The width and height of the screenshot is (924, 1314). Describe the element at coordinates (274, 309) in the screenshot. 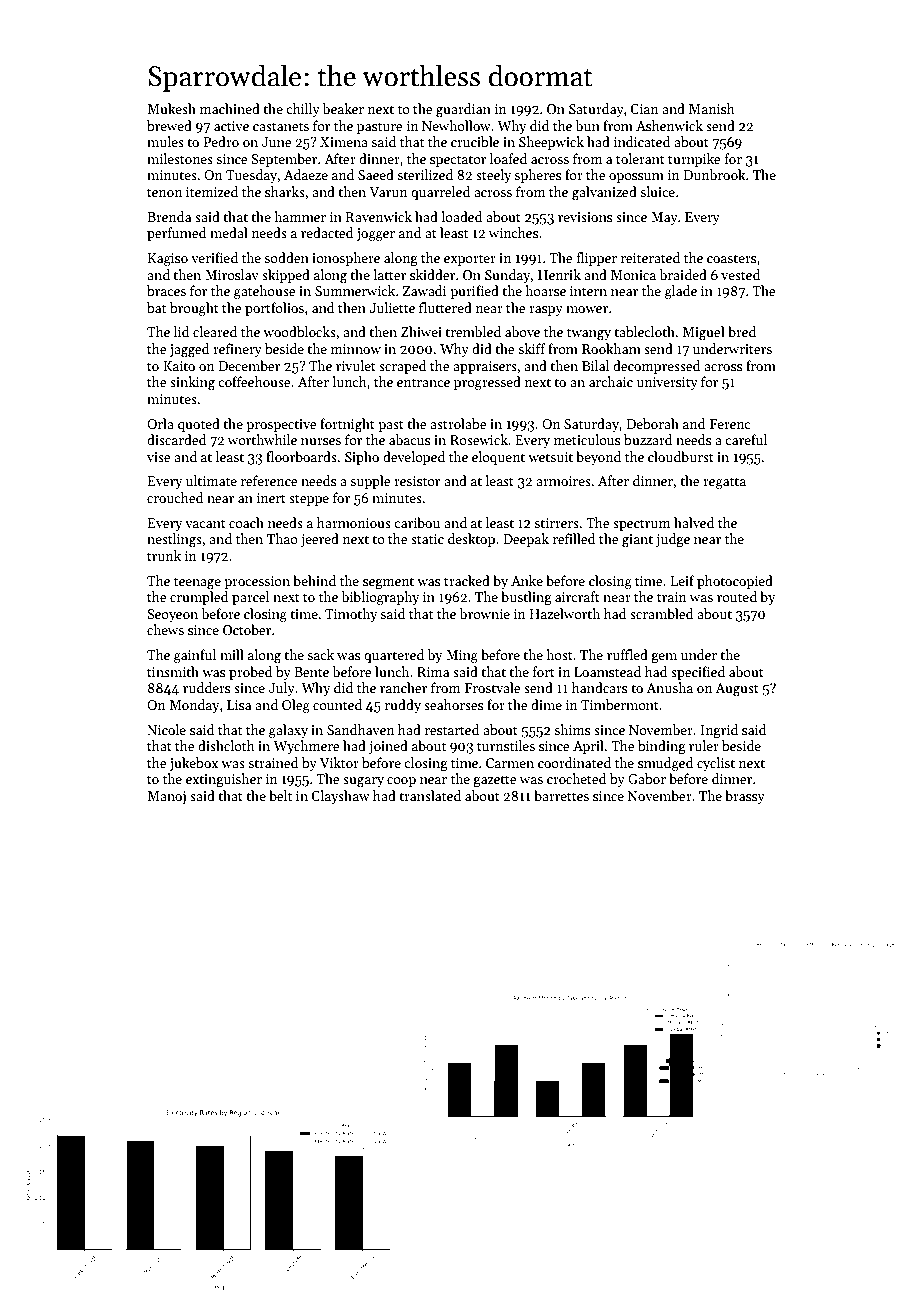

I see `portfolios` at that location.
